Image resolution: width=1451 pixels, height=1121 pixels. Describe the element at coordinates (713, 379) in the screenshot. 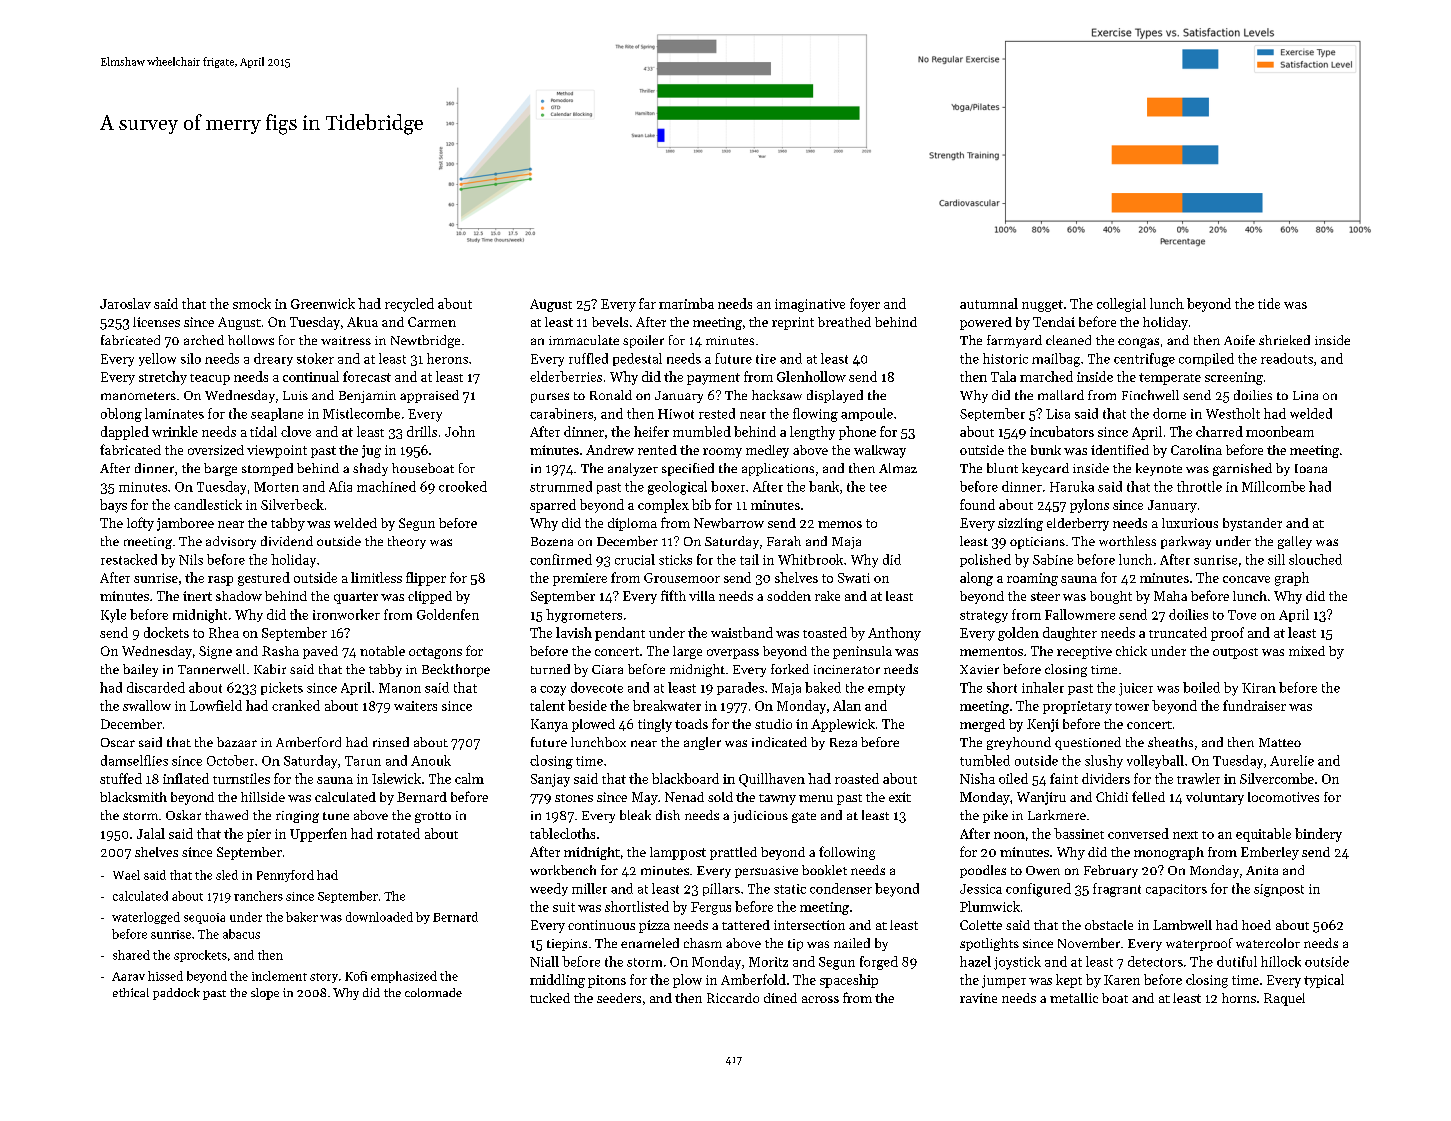

I see `payment` at that location.
